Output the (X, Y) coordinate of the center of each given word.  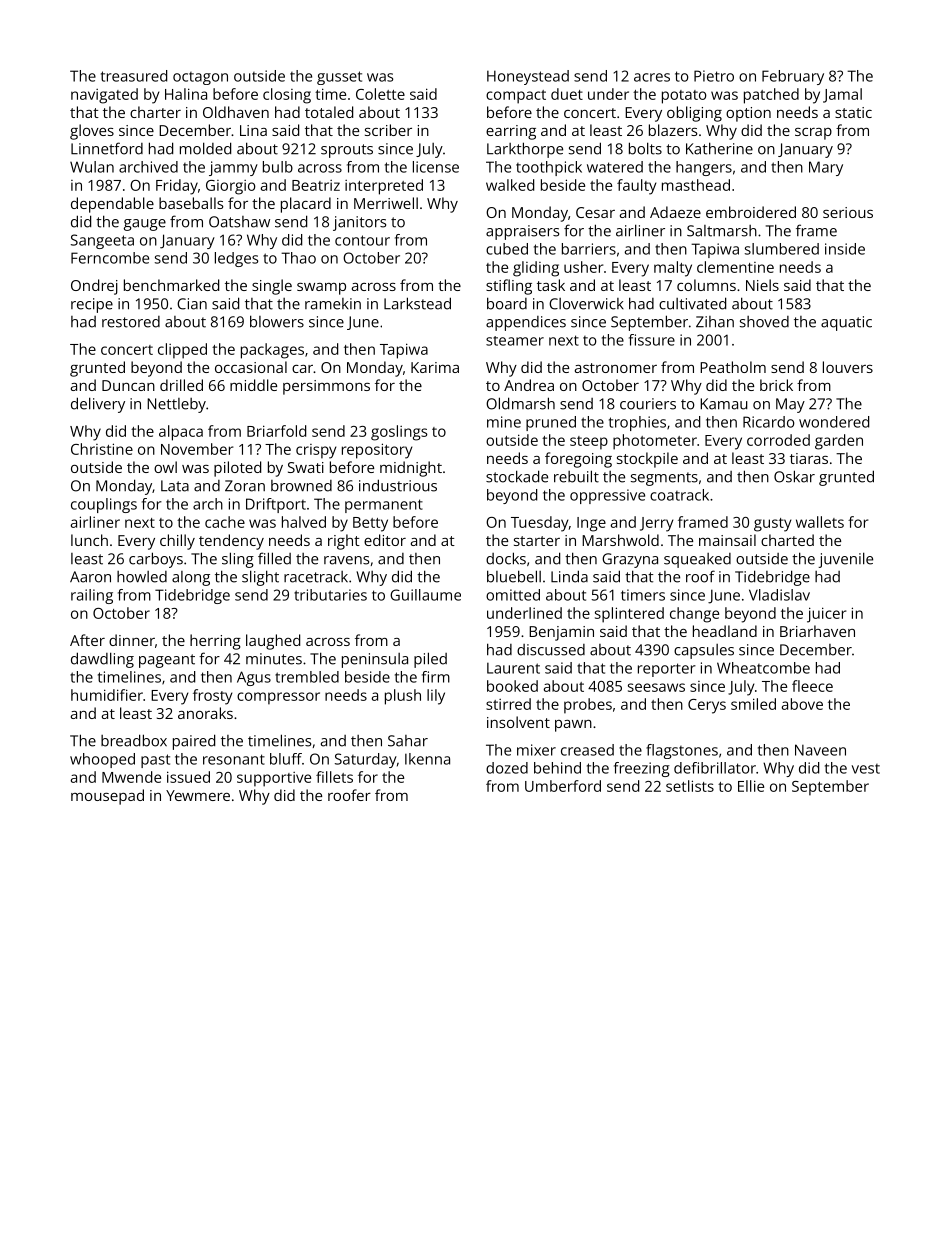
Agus (254, 678)
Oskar (794, 476)
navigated (104, 96)
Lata (175, 486)
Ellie (751, 786)
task (551, 285)
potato (684, 97)
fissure (652, 340)
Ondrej (94, 287)
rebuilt (576, 476)
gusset (339, 78)
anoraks (205, 713)
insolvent (518, 722)
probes (588, 706)
